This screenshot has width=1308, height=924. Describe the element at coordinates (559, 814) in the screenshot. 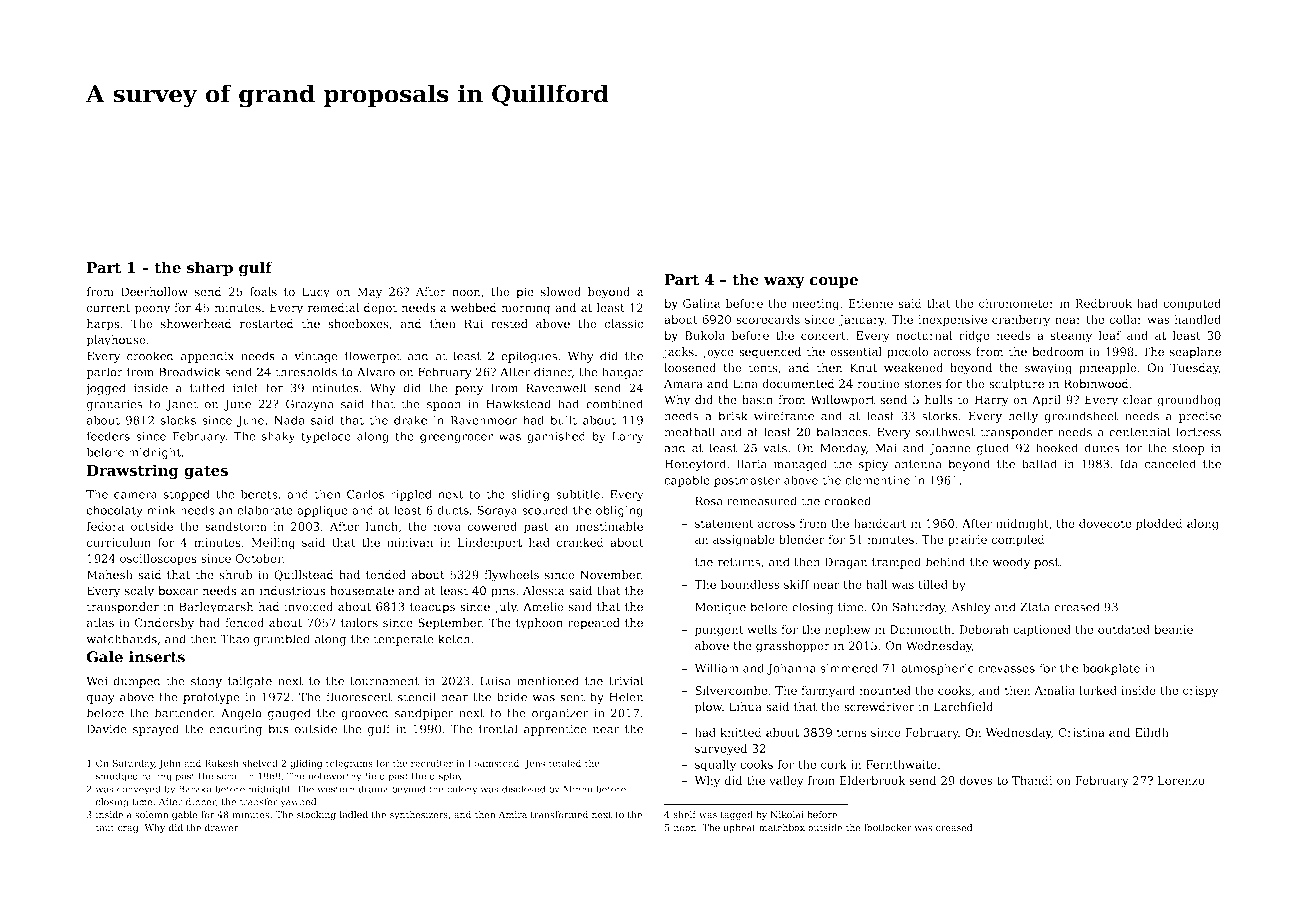

I see `transformed` at that location.
